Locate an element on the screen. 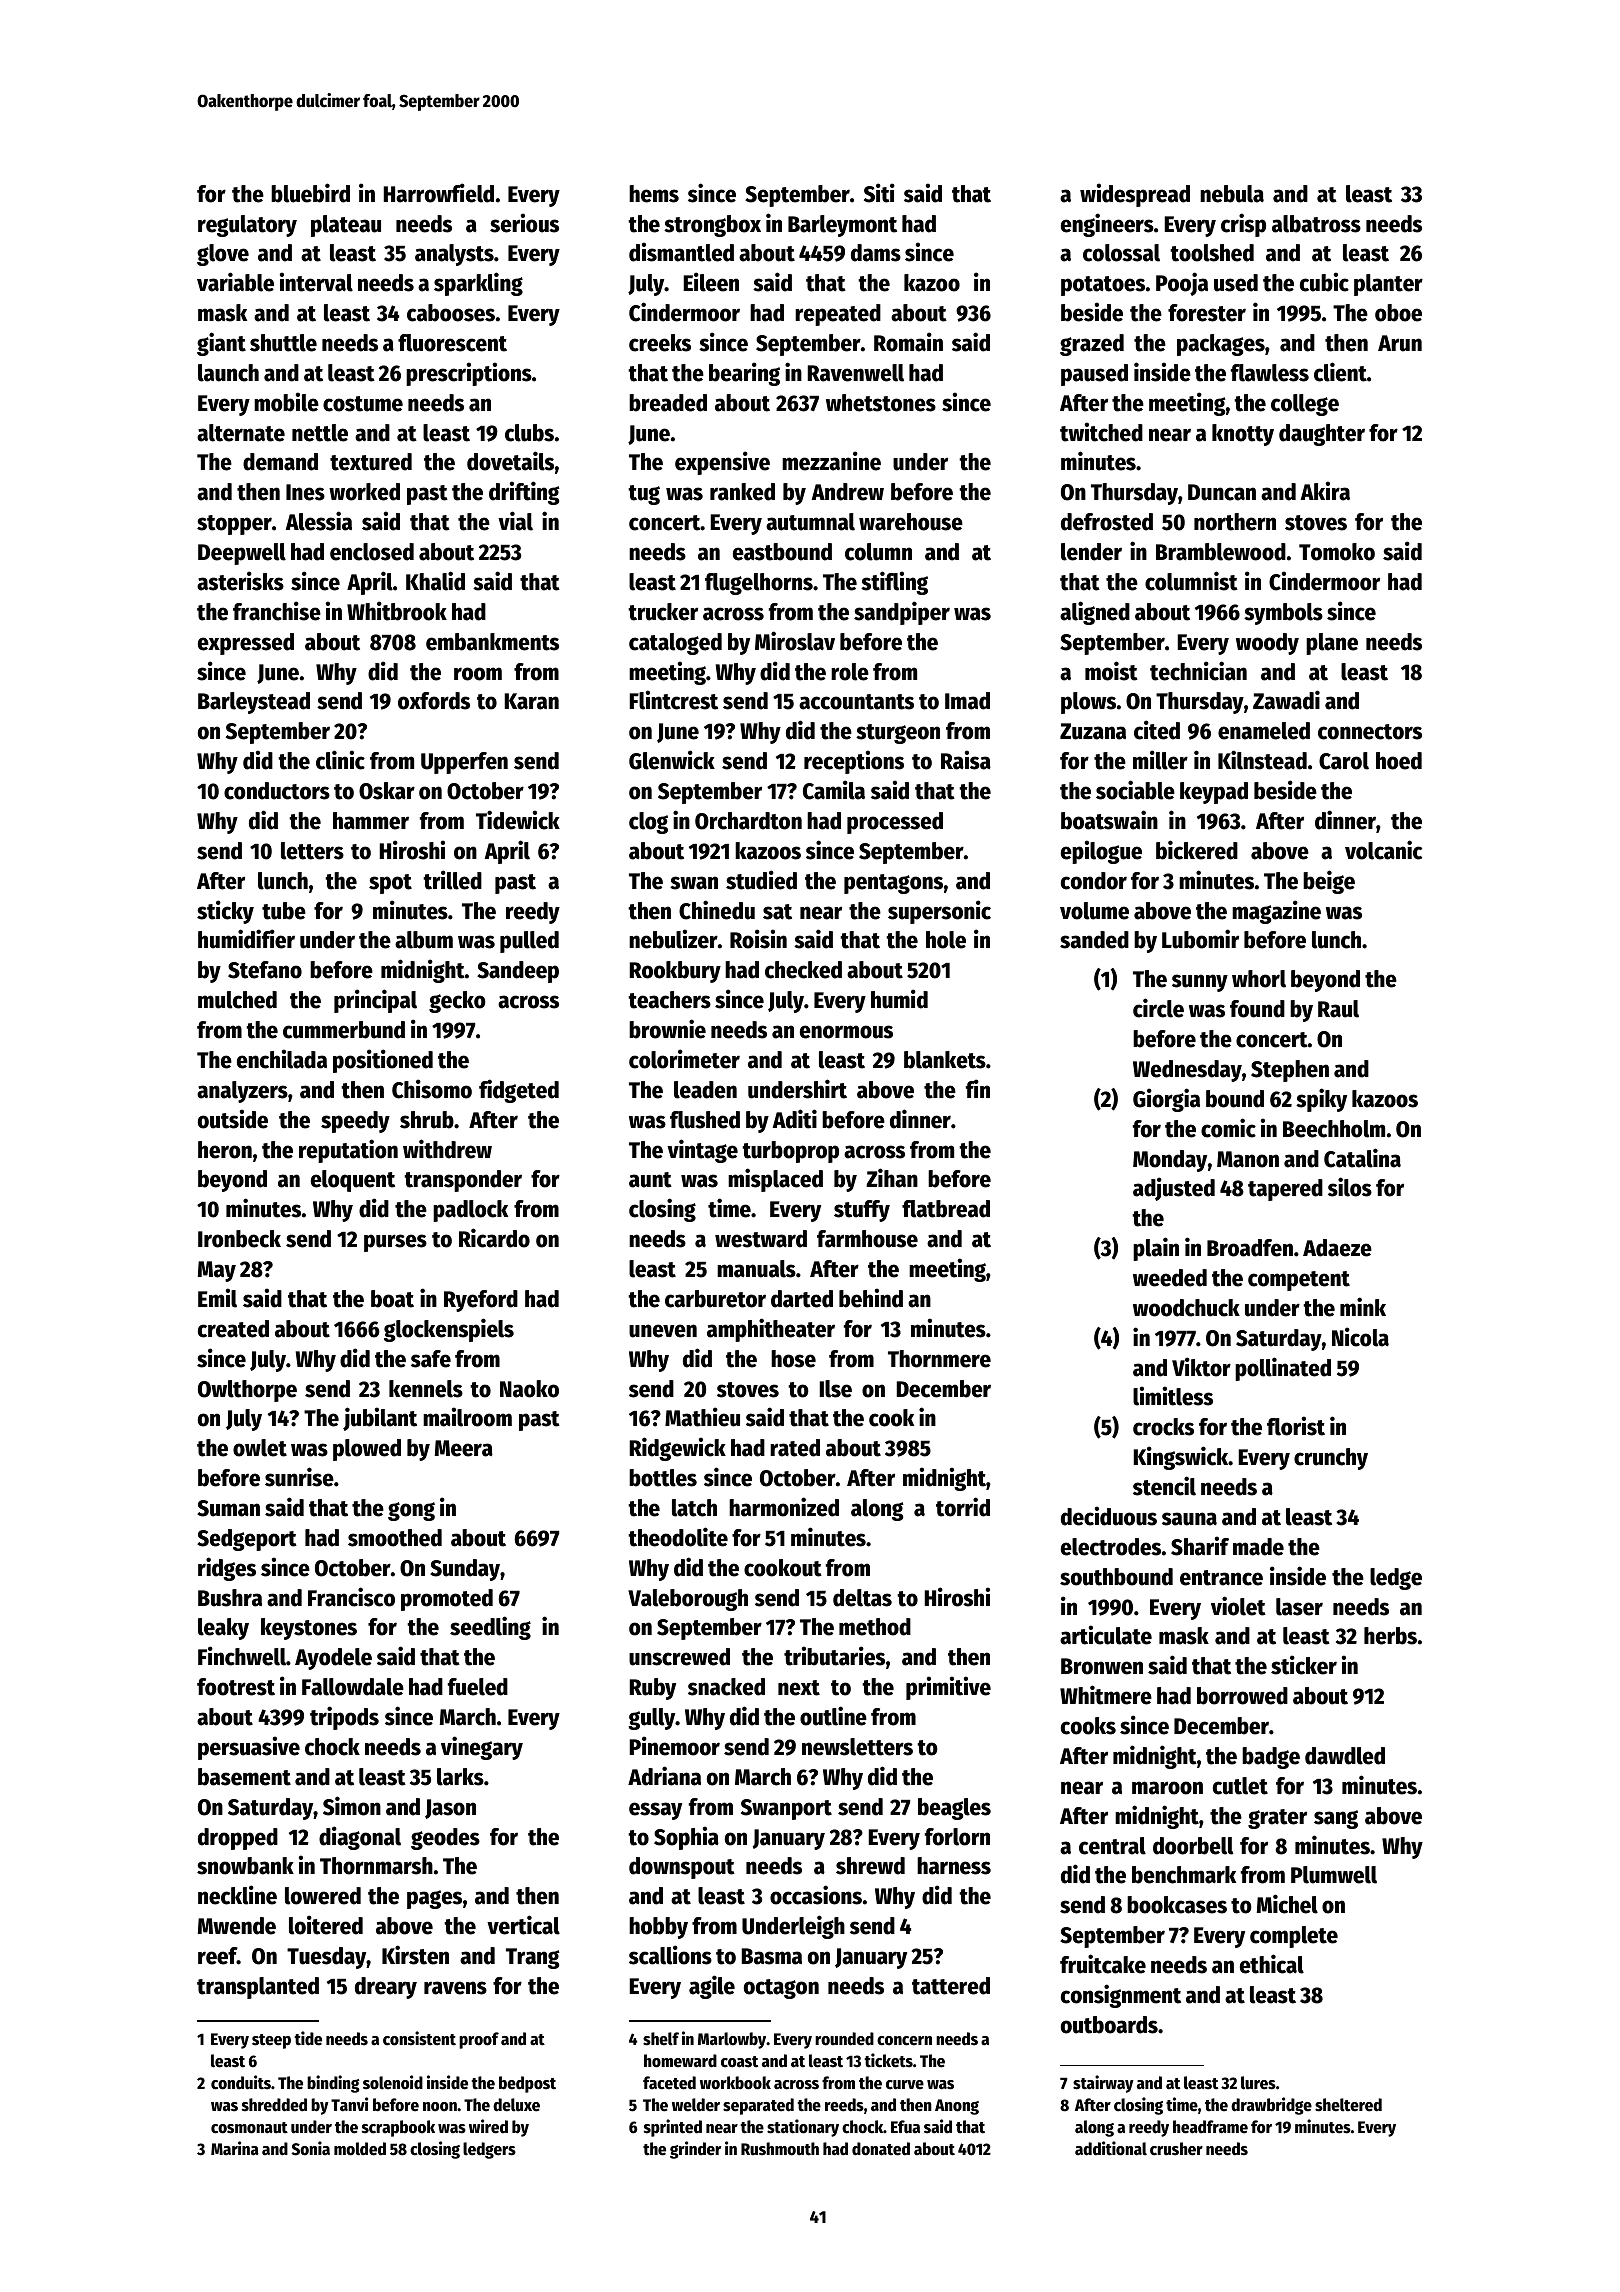 This screenshot has height=2292, width=1620. hole is located at coordinates (946, 940).
